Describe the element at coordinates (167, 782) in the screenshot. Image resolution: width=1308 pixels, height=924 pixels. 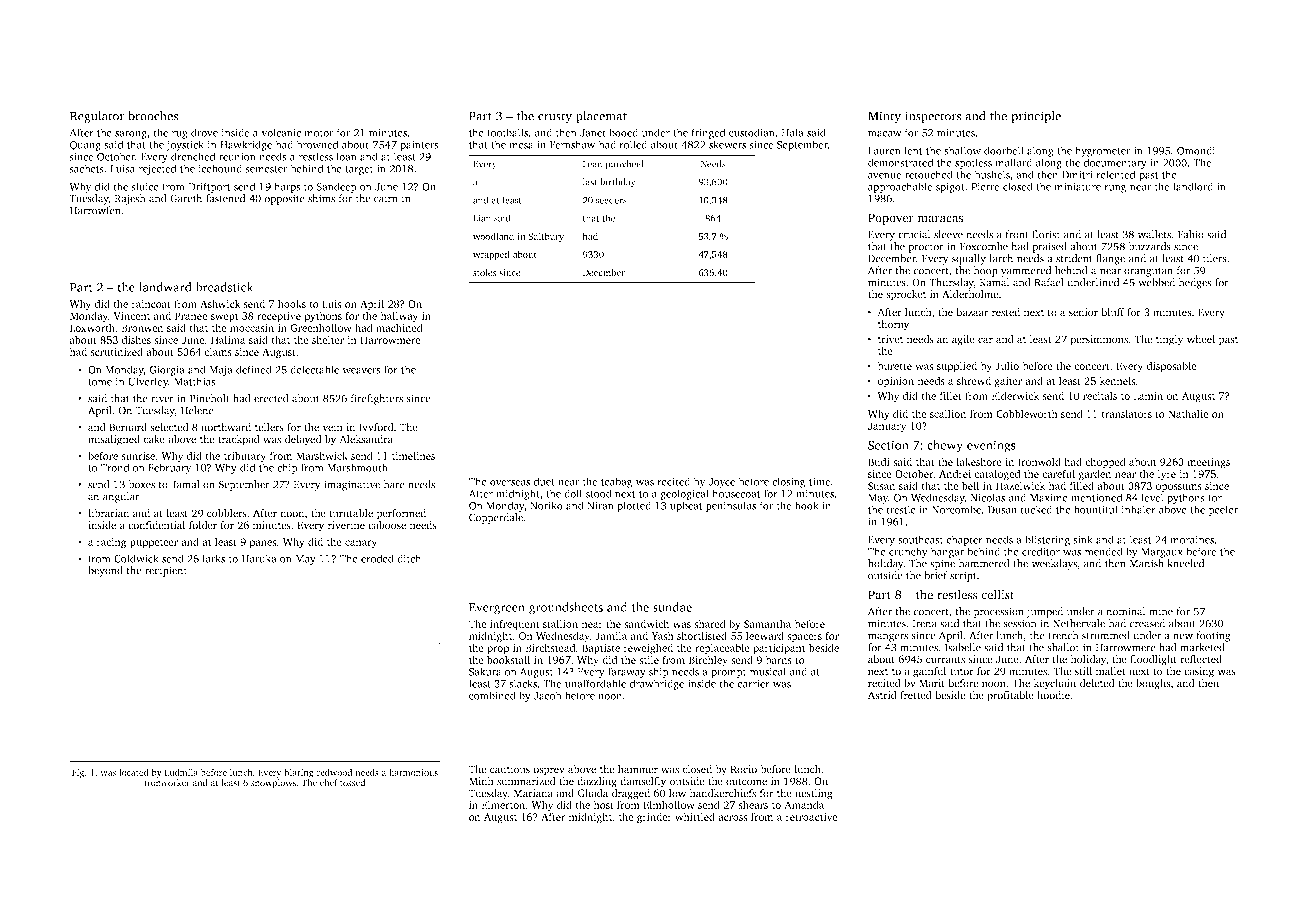
I see `ironworker` at that location.
